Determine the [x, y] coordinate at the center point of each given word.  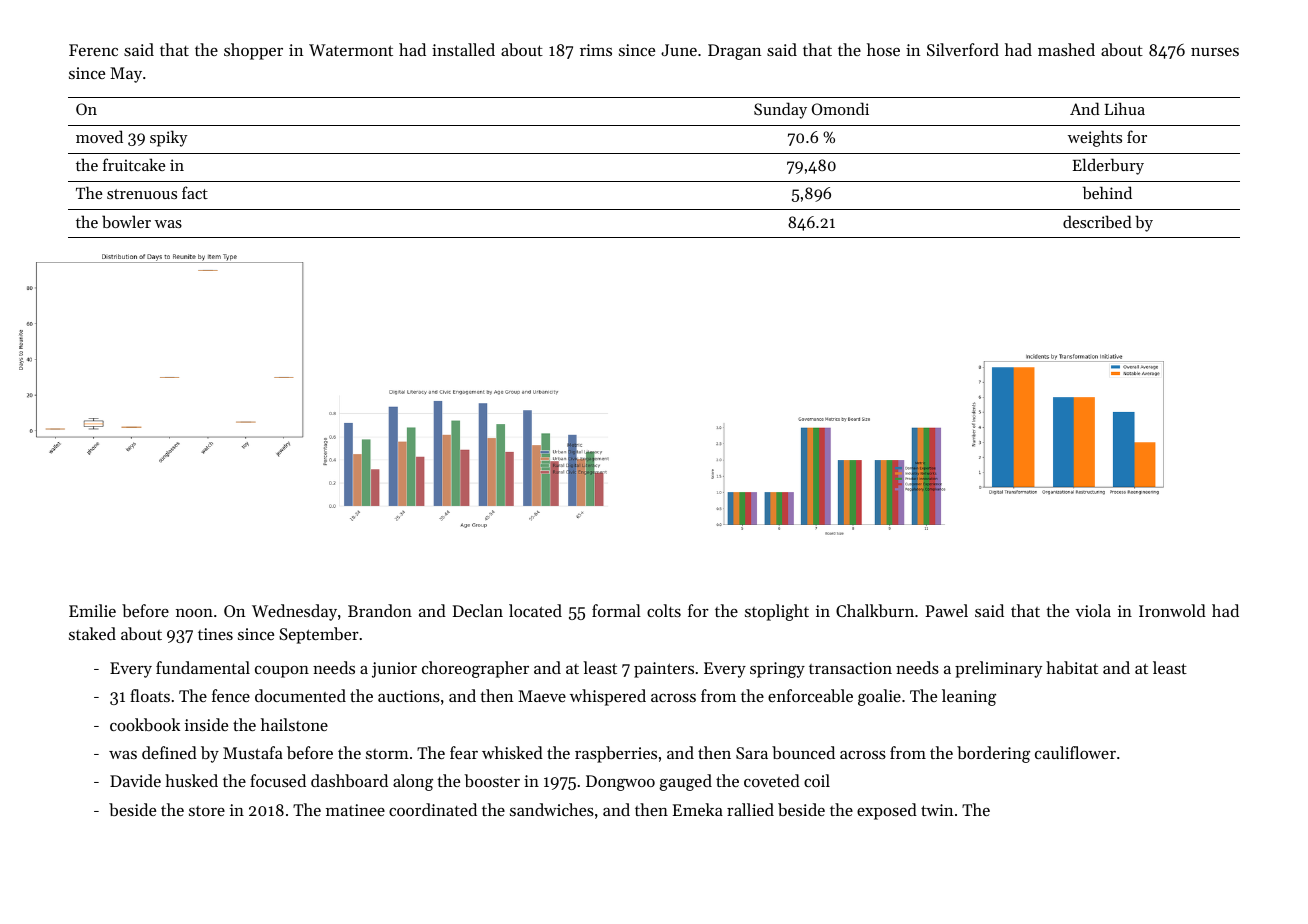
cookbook [145, 724]
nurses [1215, 52]
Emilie [92, 610]
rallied [750, 809]
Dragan [734, 52]
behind [1107, 192]
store [207, 811]
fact [195, 192]
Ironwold [1172, 610]
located [535, 610]
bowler [126, 221]
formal [616, 610]
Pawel [947, 610]
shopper [253, 51]
